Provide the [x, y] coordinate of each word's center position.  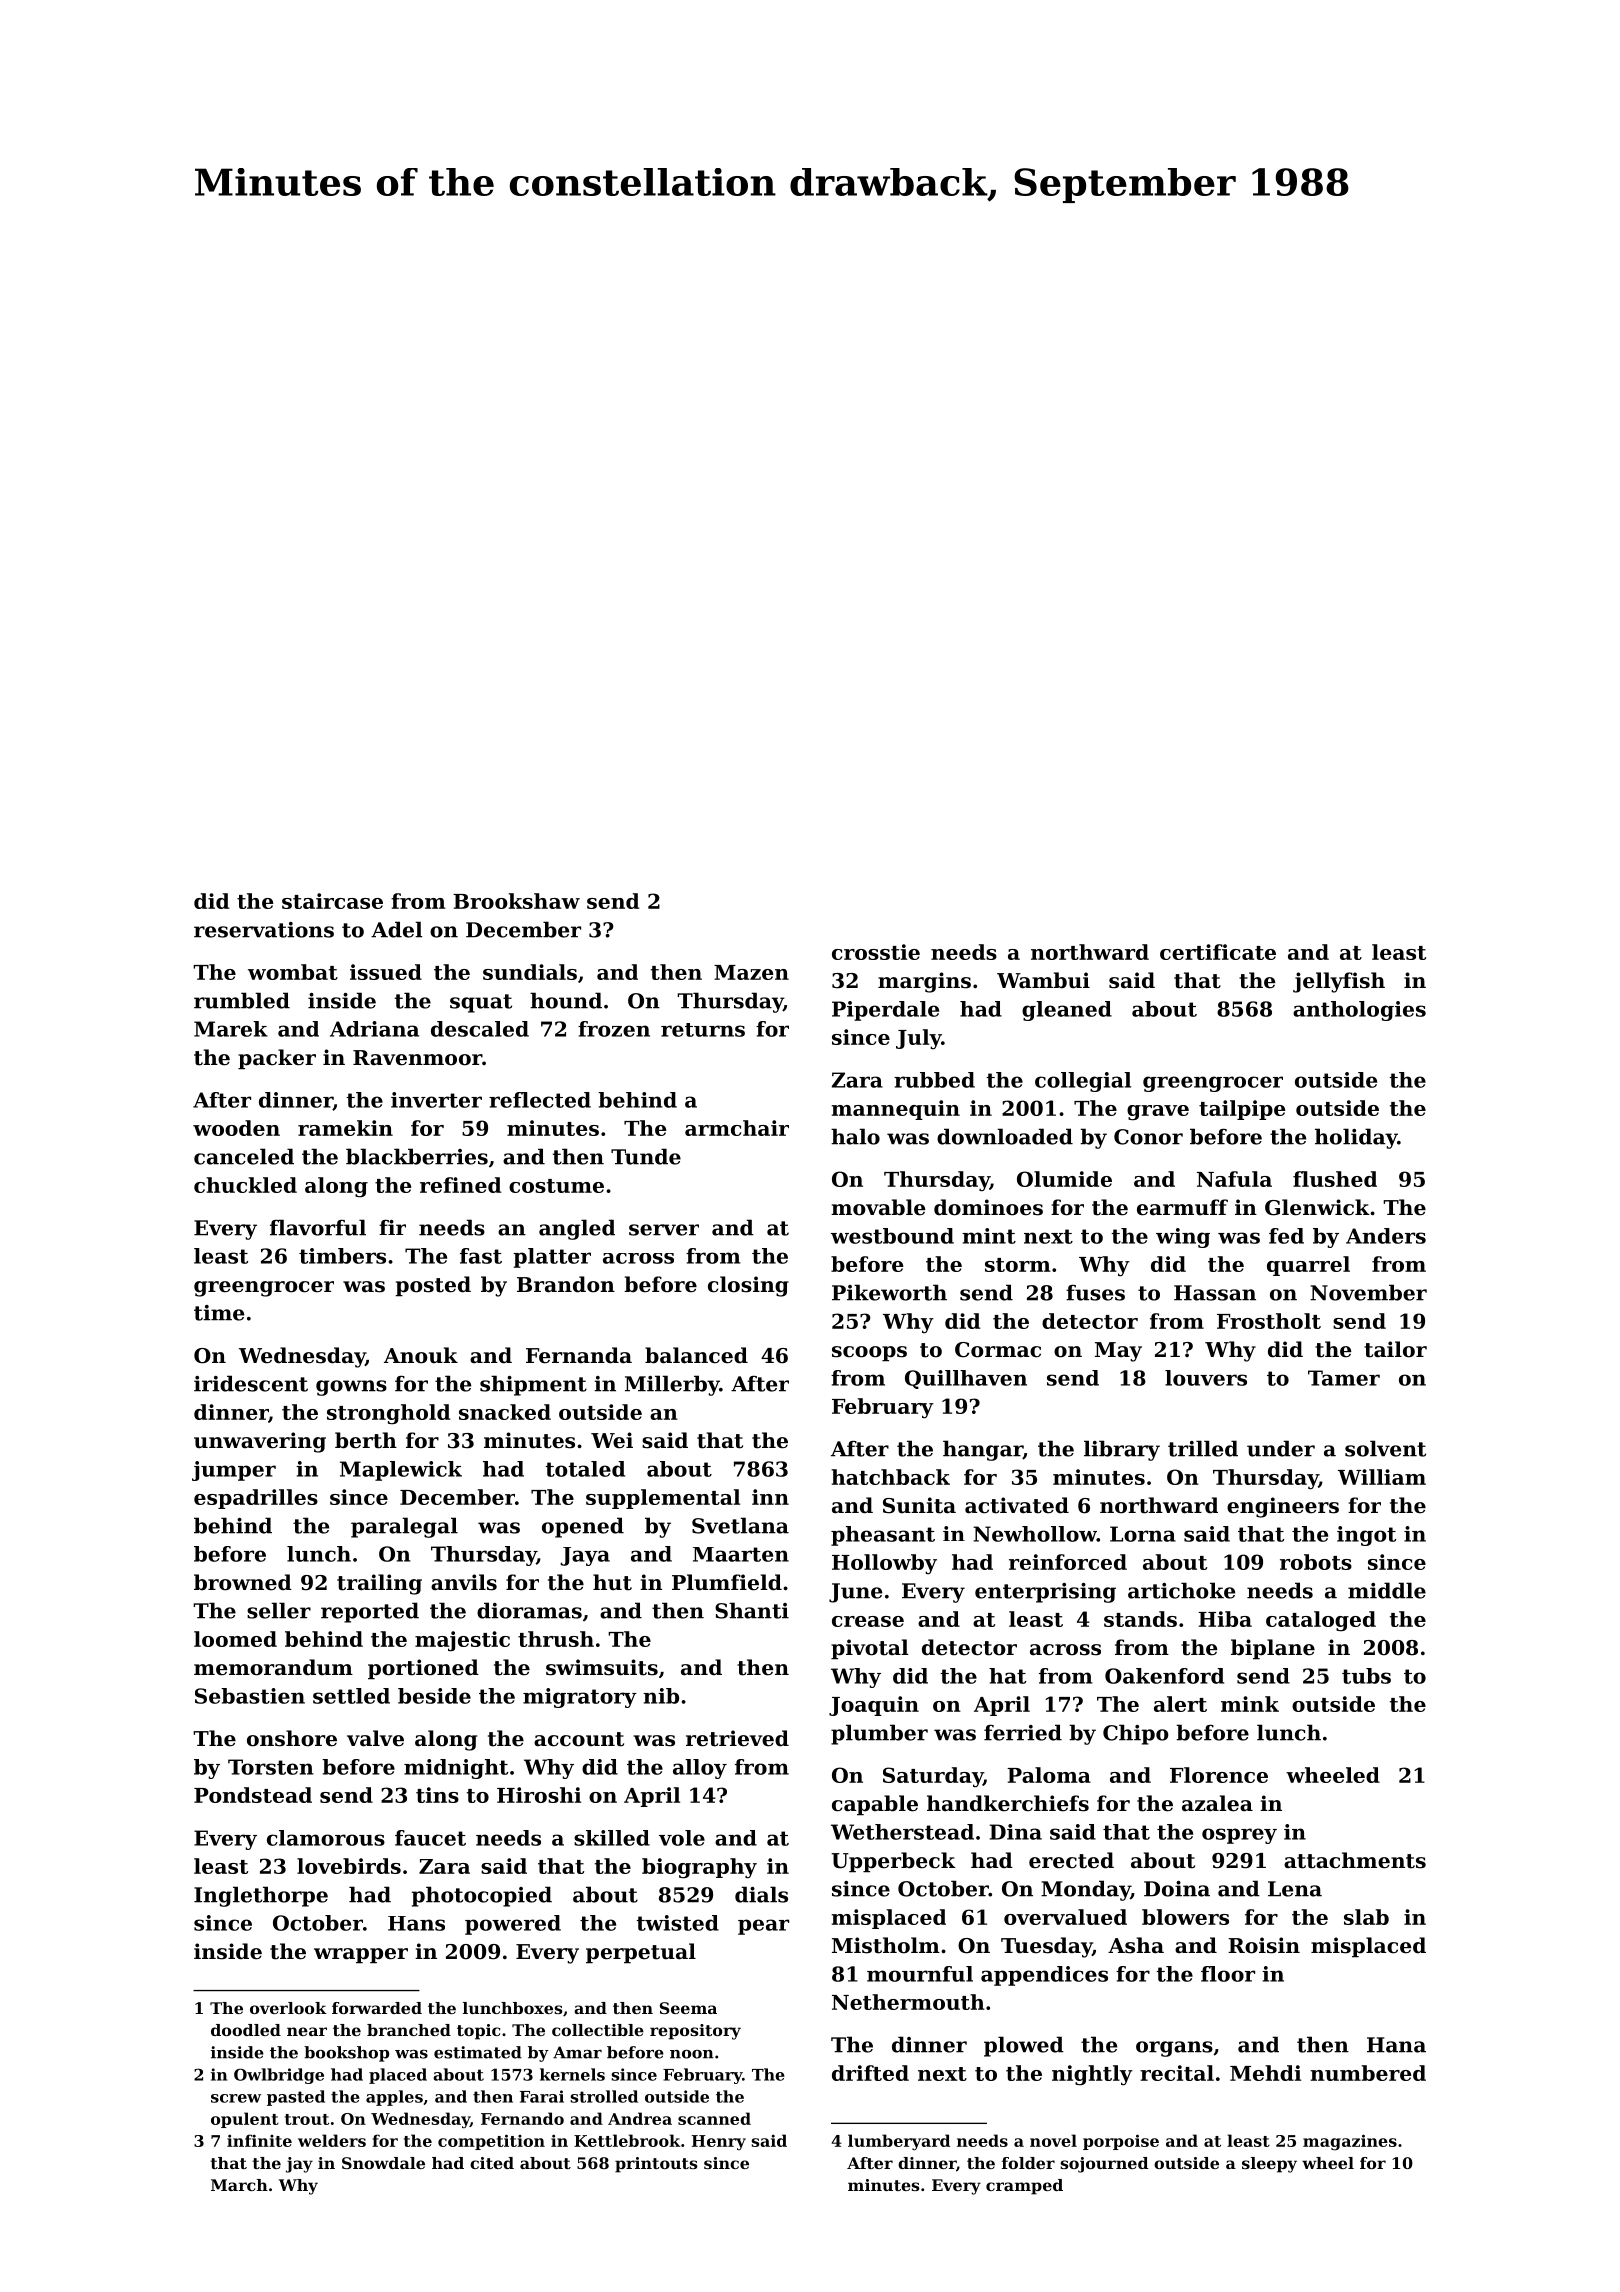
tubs [1366, 1676]
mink [1250, 1704]
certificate [1218, 952]
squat [481, 1003]
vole [682, 1838]
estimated [478, 2052]
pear [763, 1927]
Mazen [751, 972]
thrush [556, 1639]
